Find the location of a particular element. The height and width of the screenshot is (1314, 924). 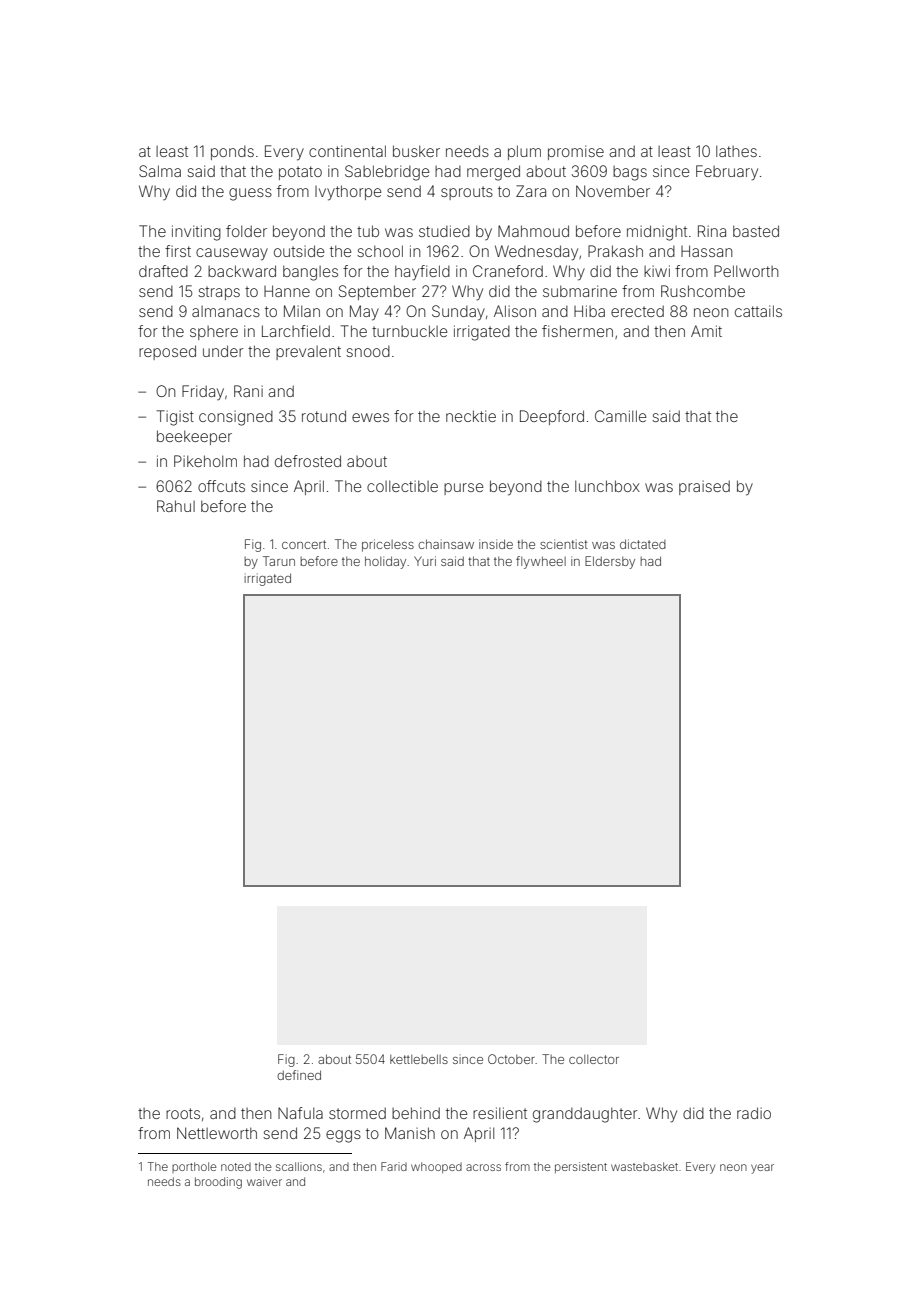

resilient is located at coordinates (500, 1113).
